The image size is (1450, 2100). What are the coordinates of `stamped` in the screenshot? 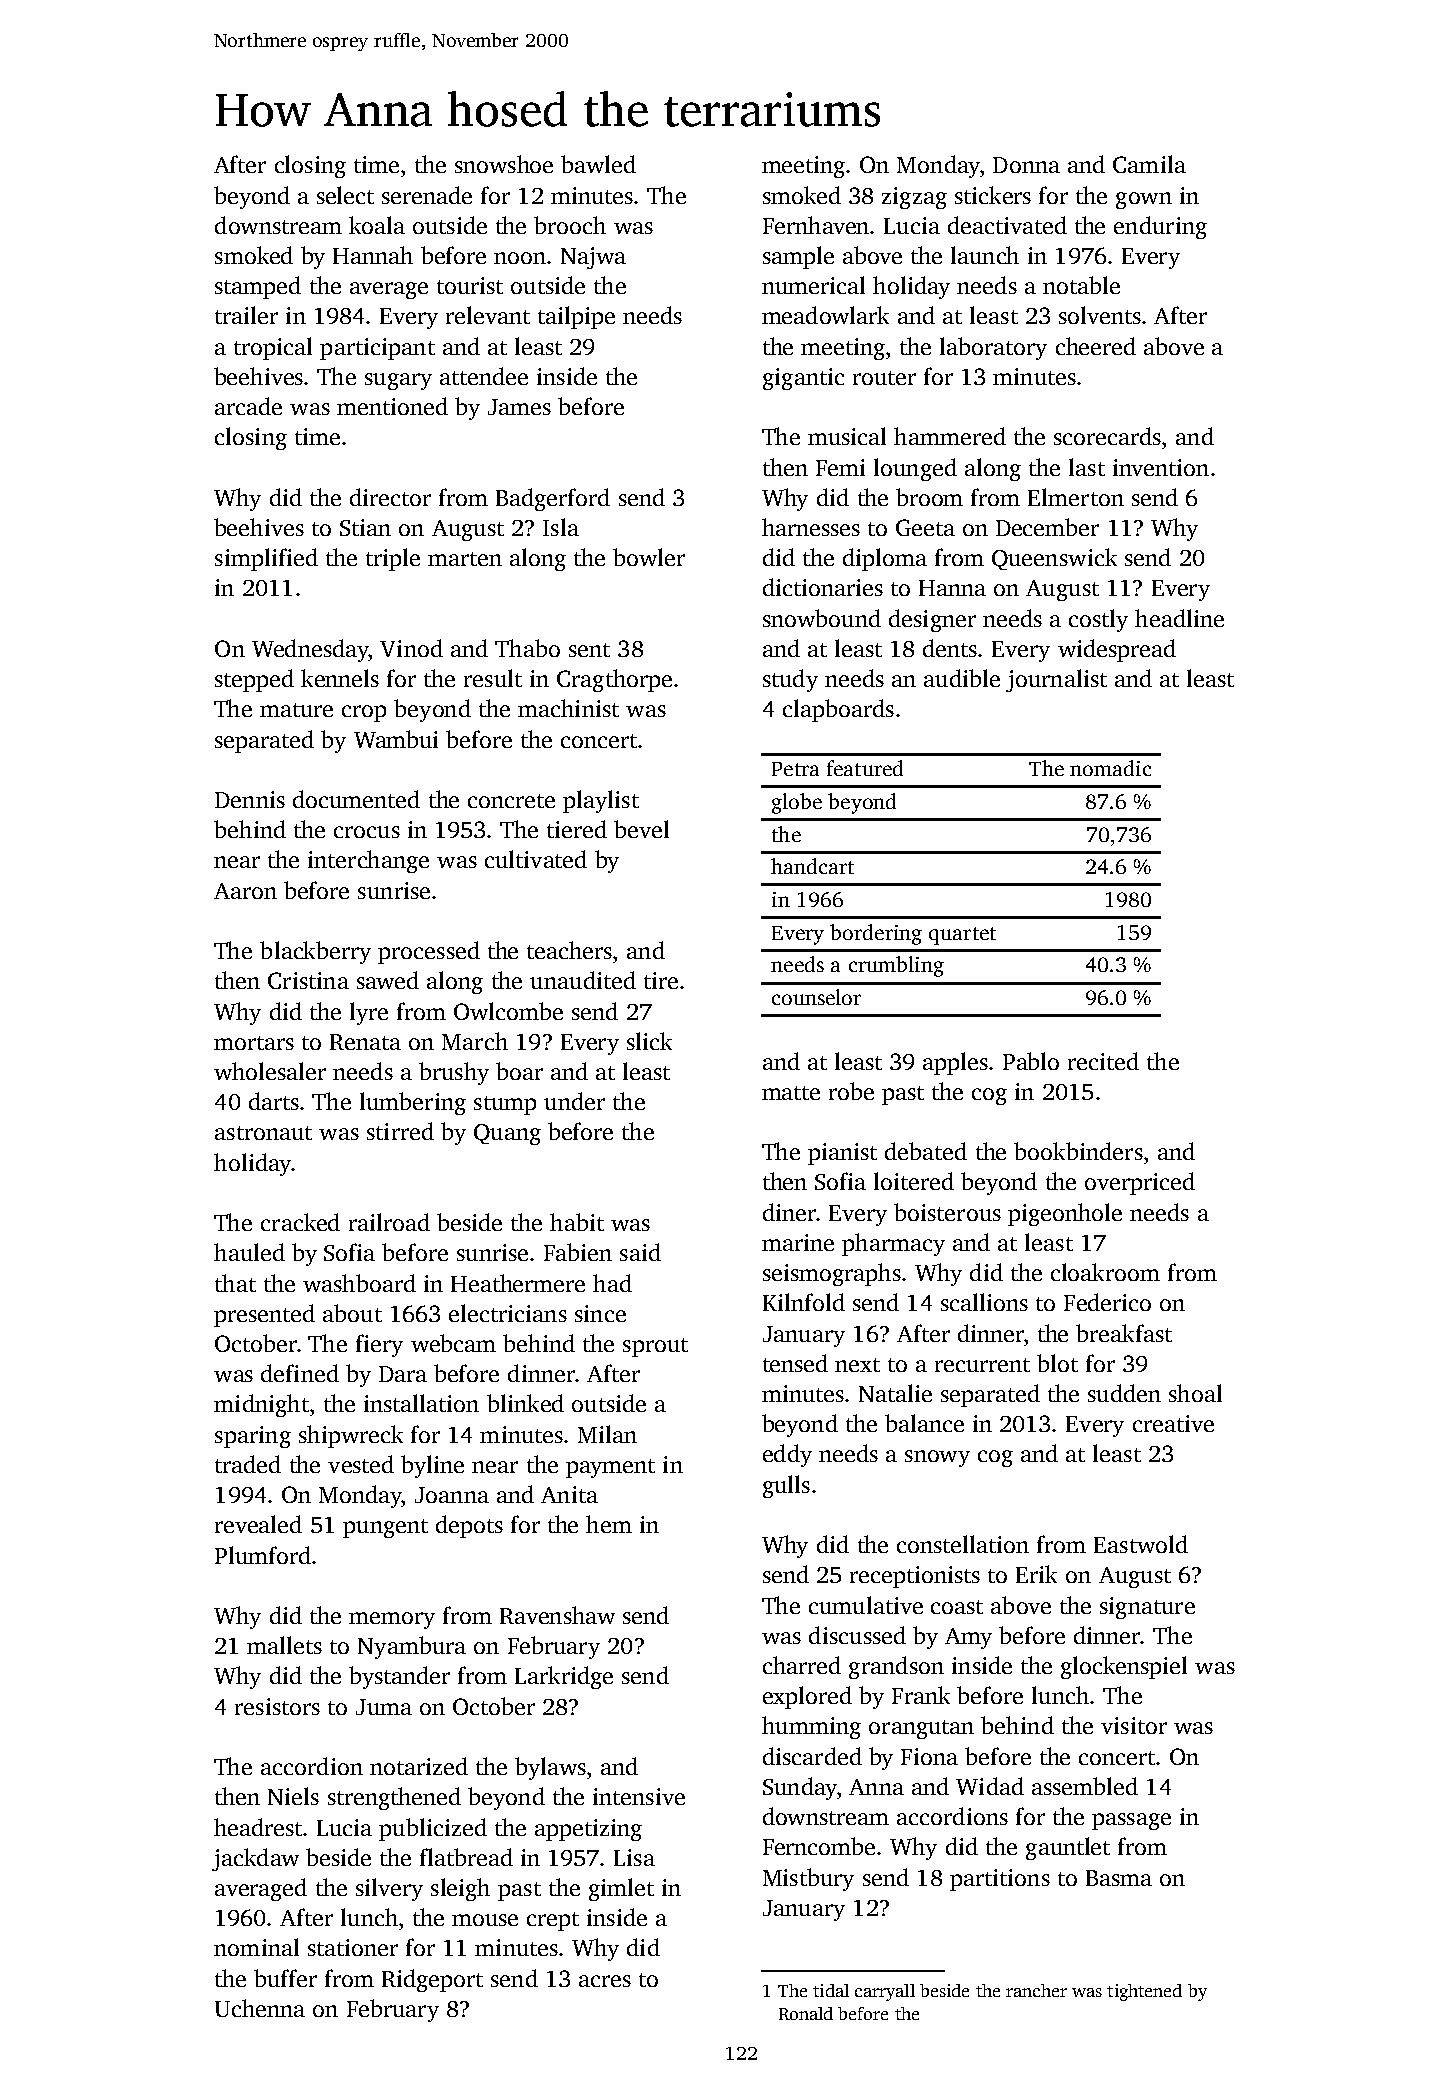 It's located at (258, 287).
